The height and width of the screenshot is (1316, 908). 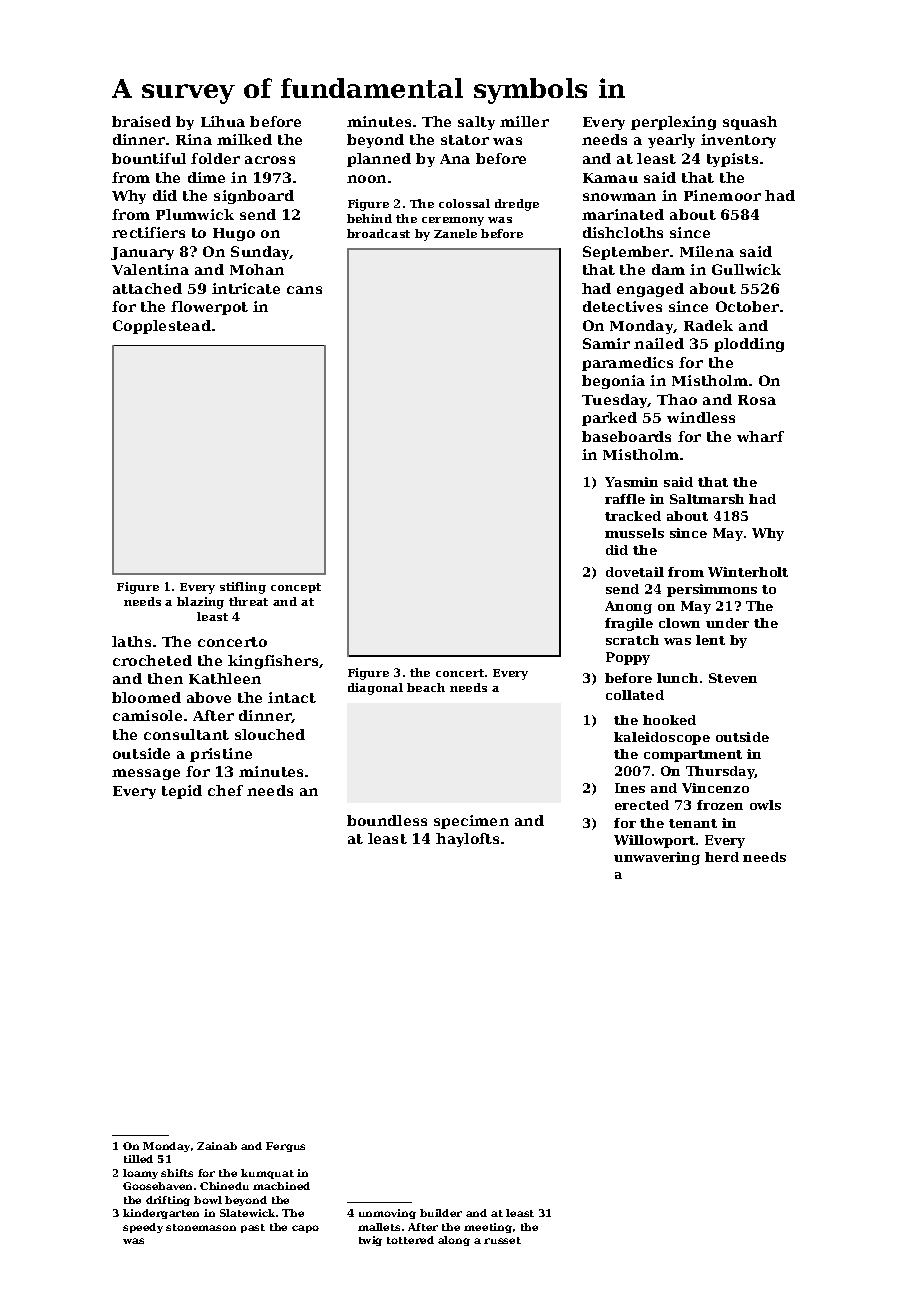 I want to click on hooked, so click(x=669, y=720).
